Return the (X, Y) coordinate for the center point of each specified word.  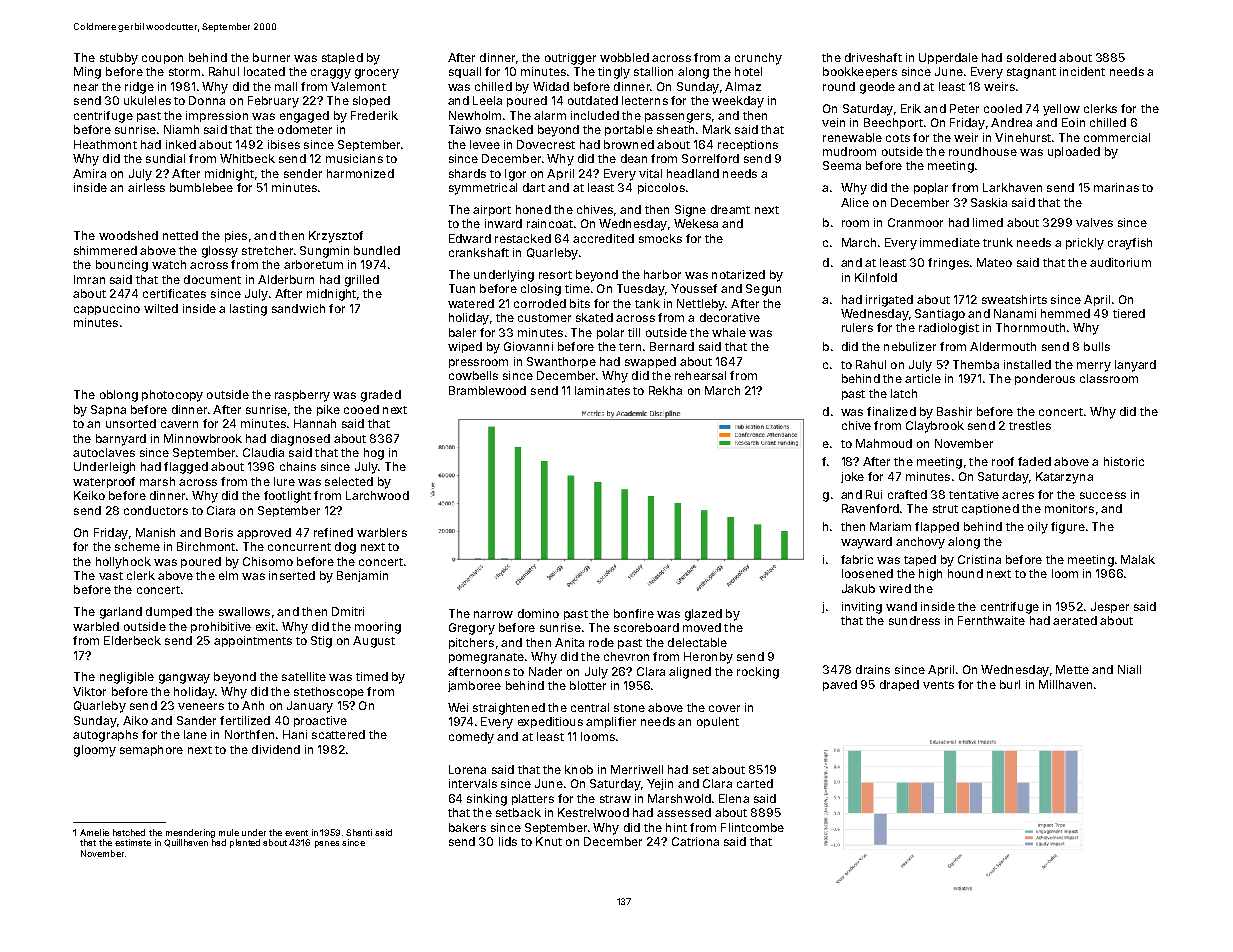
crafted (907, 494)
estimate (133, 842)
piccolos (661, 188)
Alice (855, 202)
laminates (602, 390)
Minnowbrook (203, 438)
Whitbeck (247, 158)
